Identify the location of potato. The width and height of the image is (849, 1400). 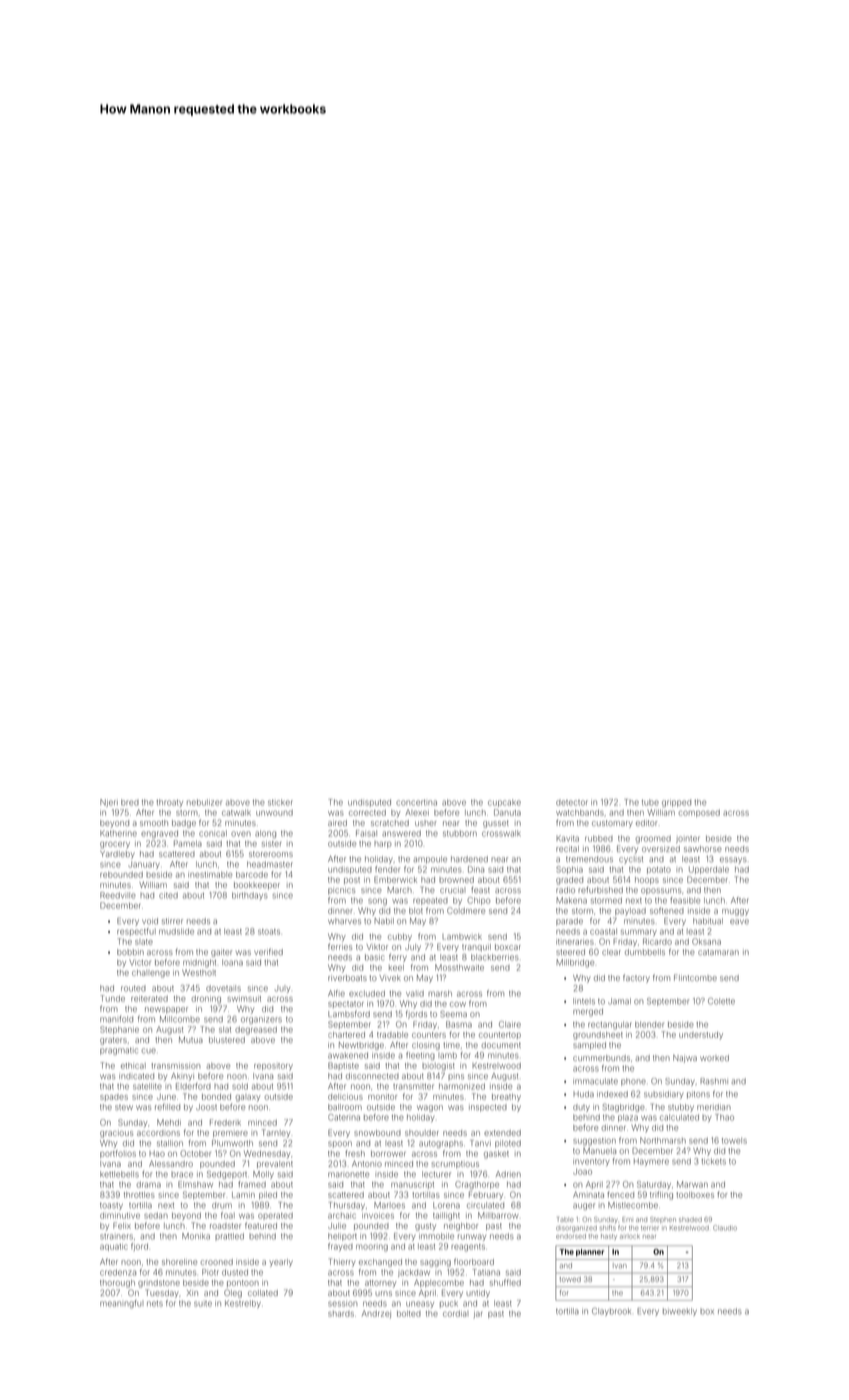
(659, 870).
